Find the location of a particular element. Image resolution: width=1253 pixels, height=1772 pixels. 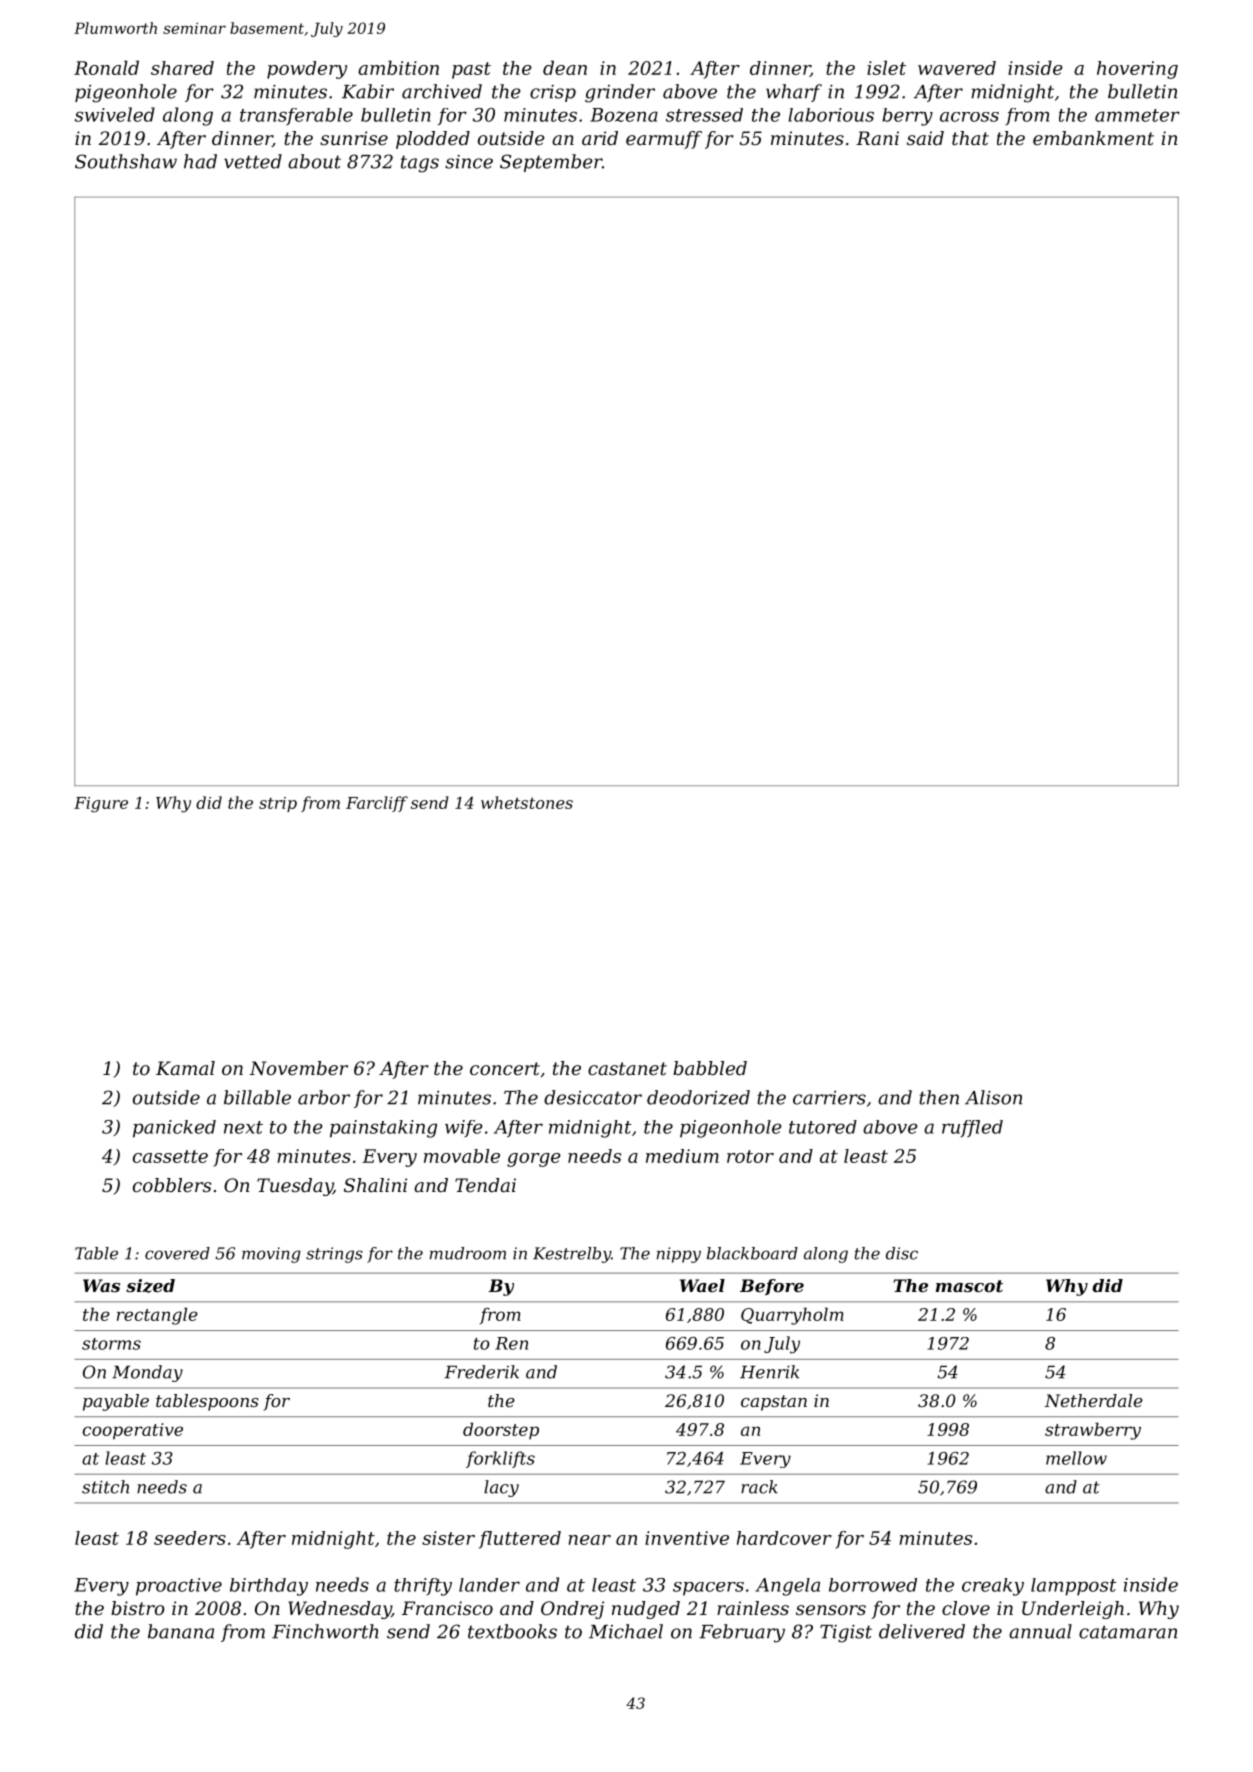

Figure is located at coordinates (101, 805).
